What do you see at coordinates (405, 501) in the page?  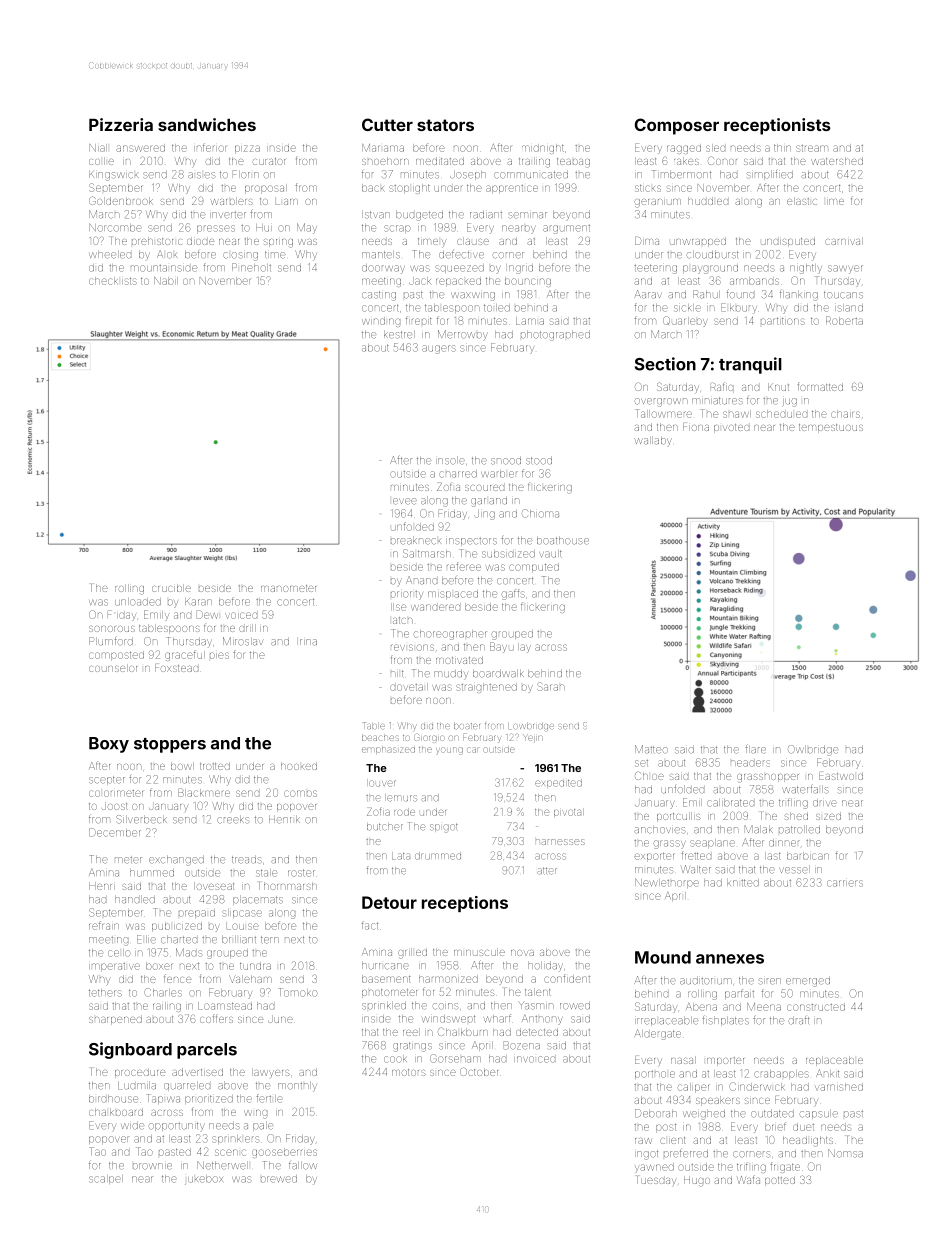 I see `levee` at bounding box center [405, 501].
